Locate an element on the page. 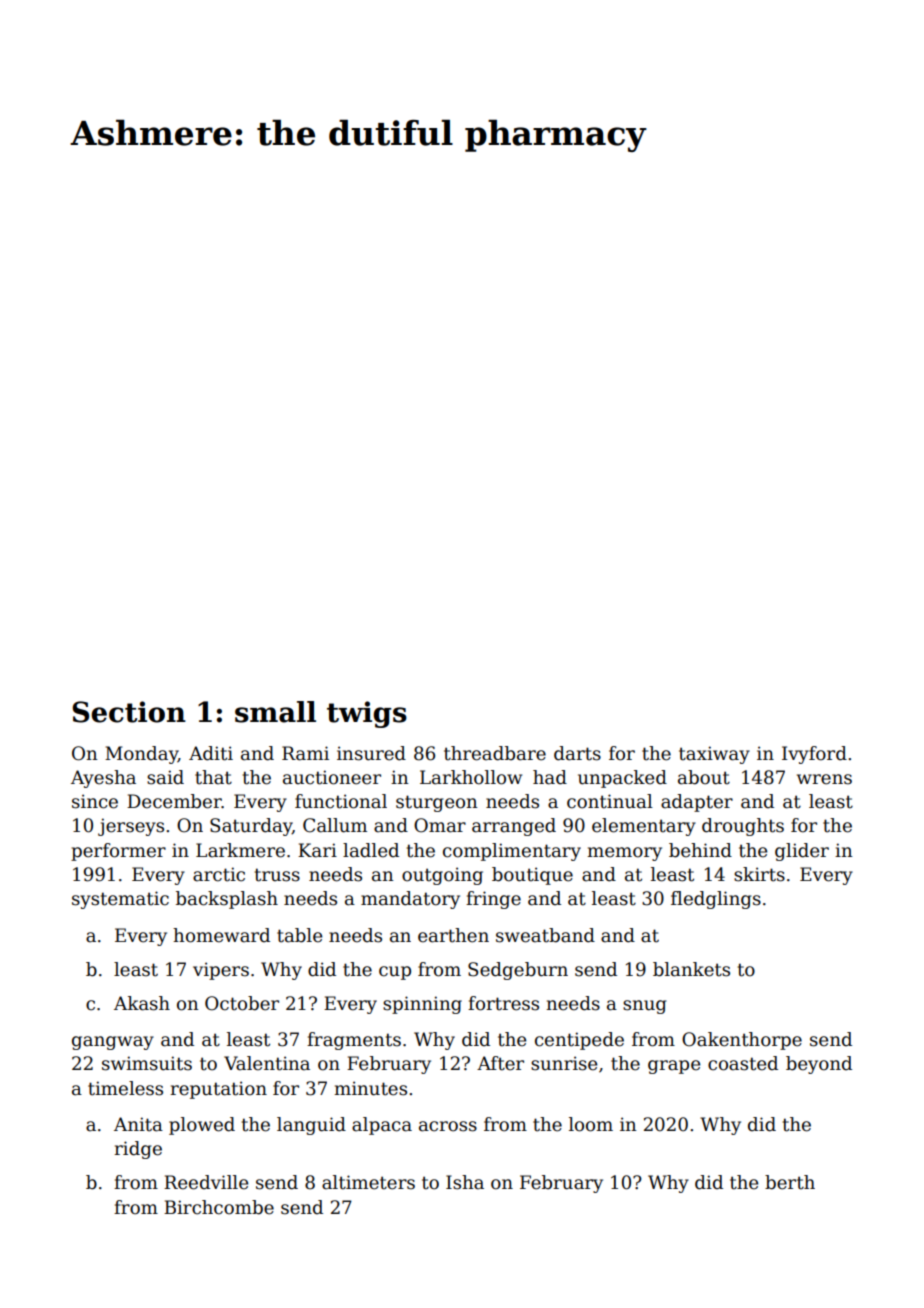  twigs is located at coordinates (367, 714).
